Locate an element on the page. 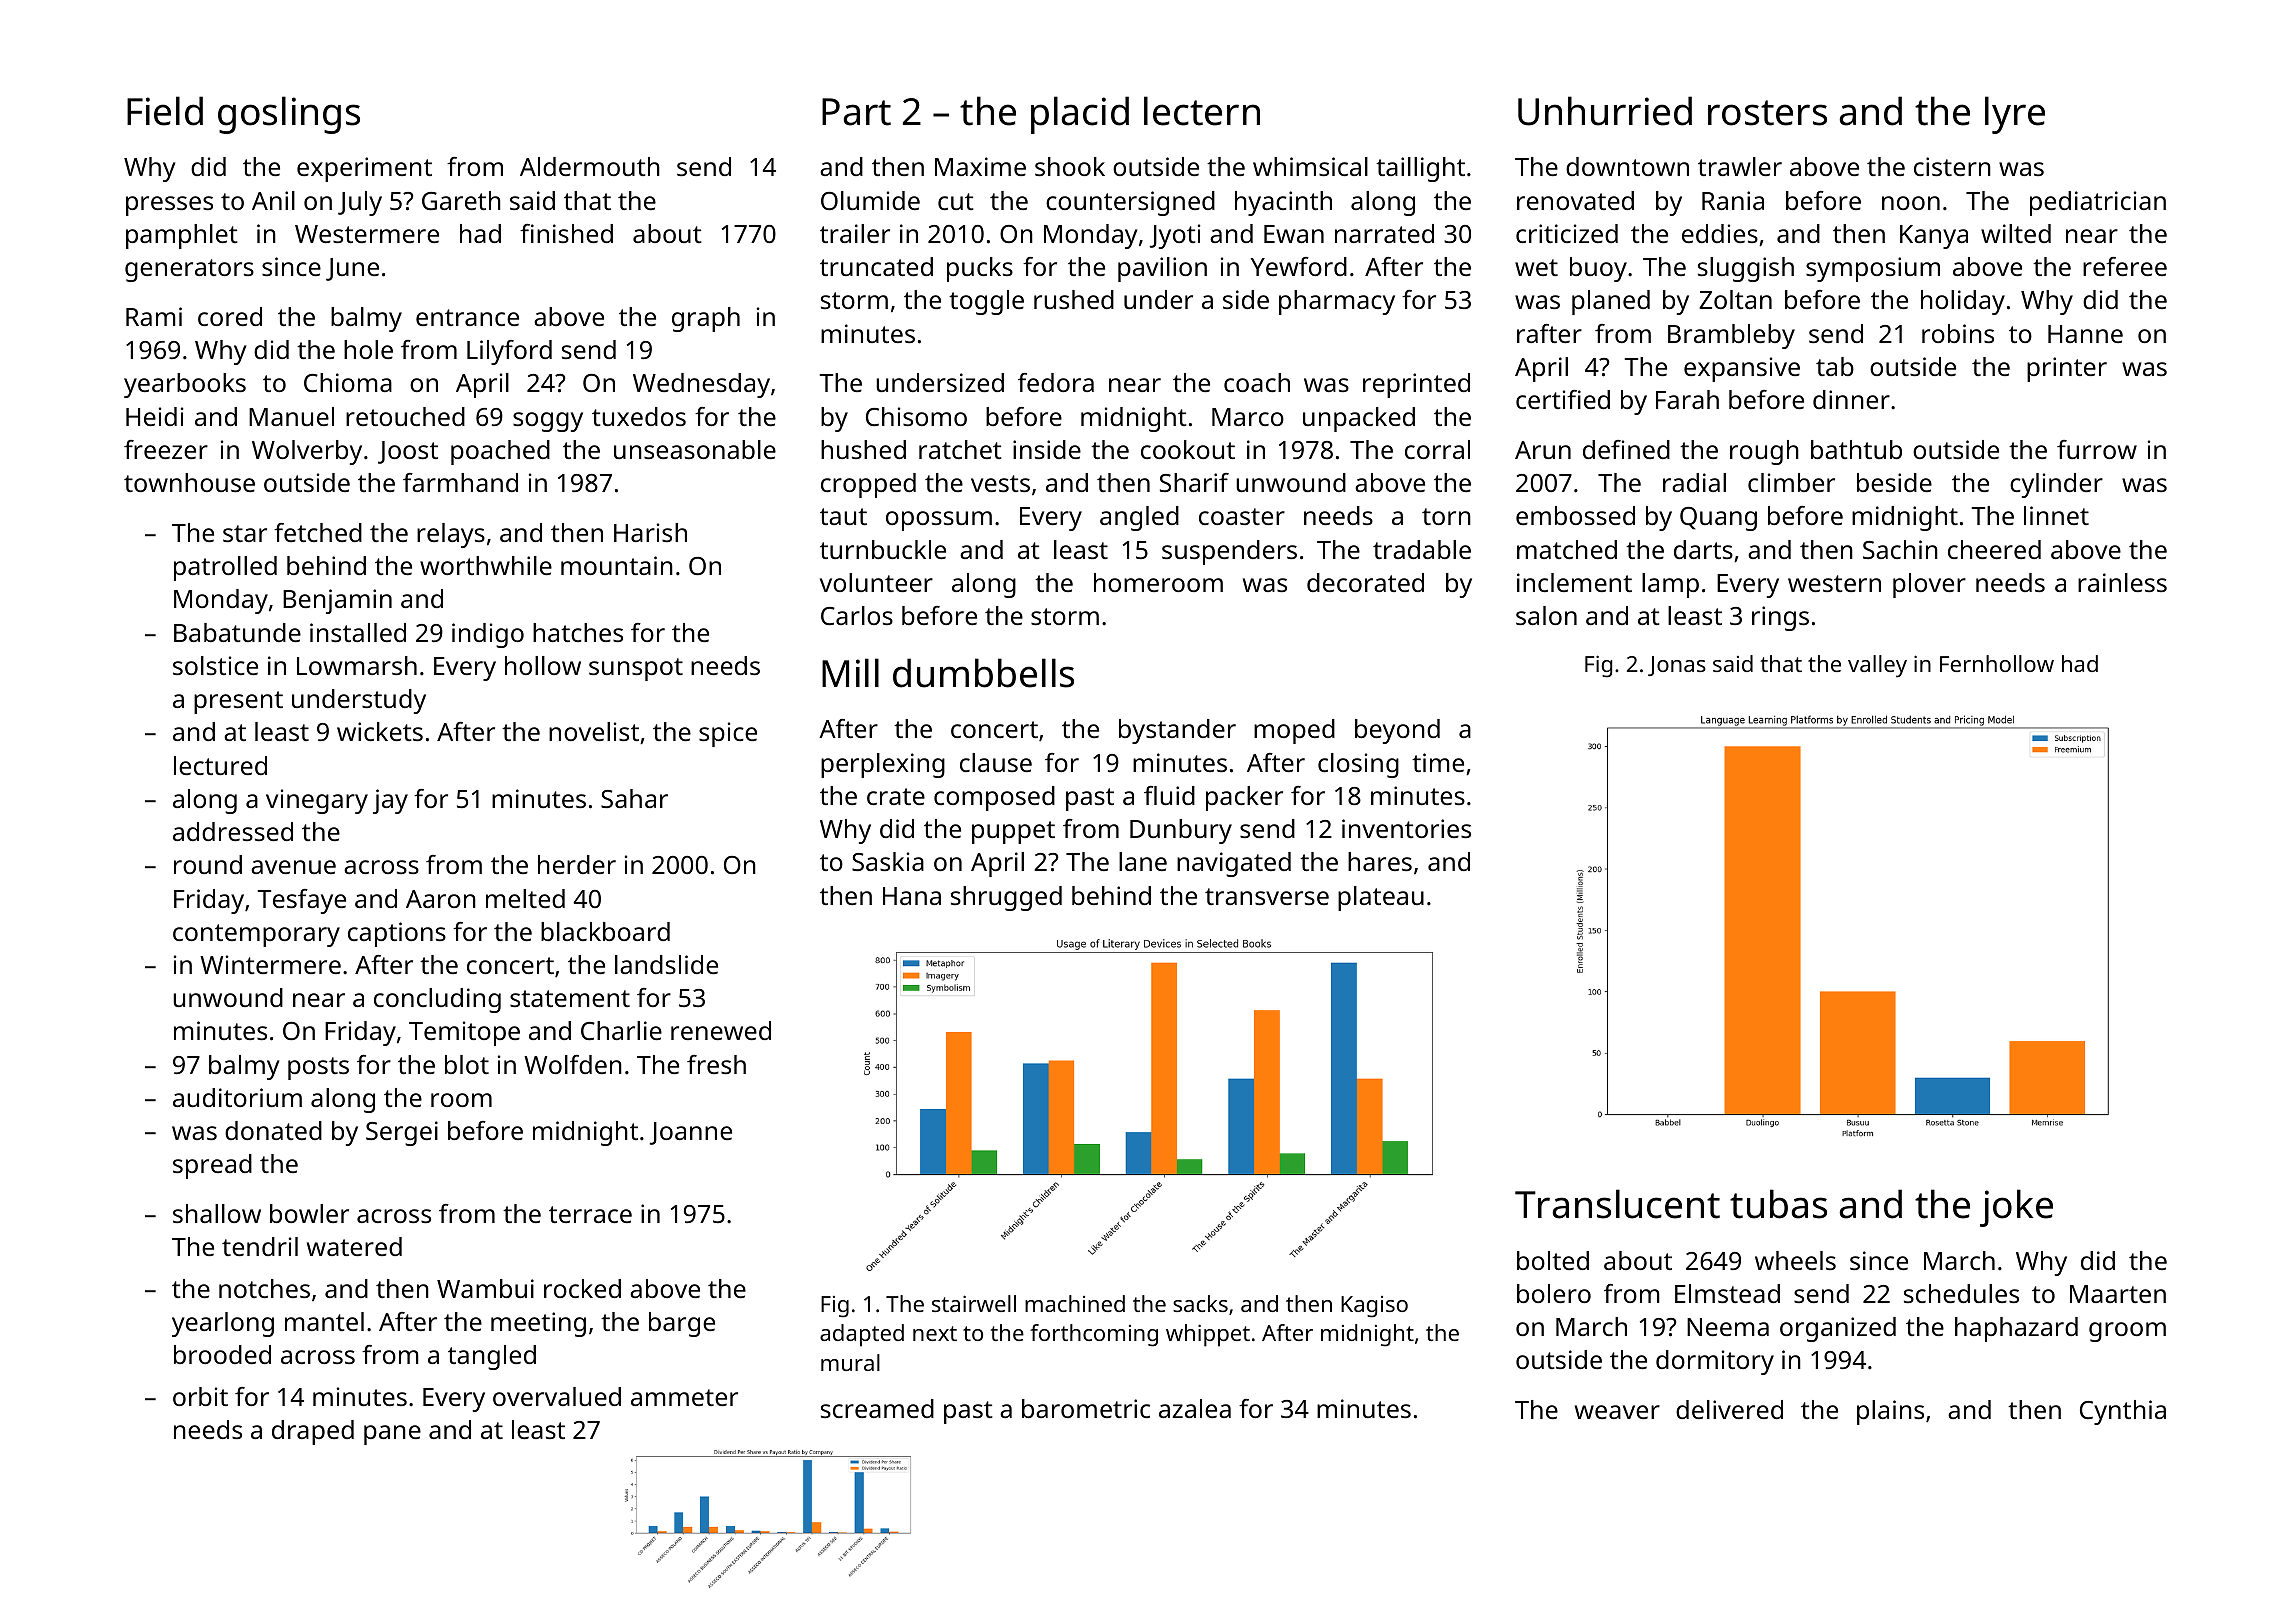  lyre is located at coordinates (2015, 115).
